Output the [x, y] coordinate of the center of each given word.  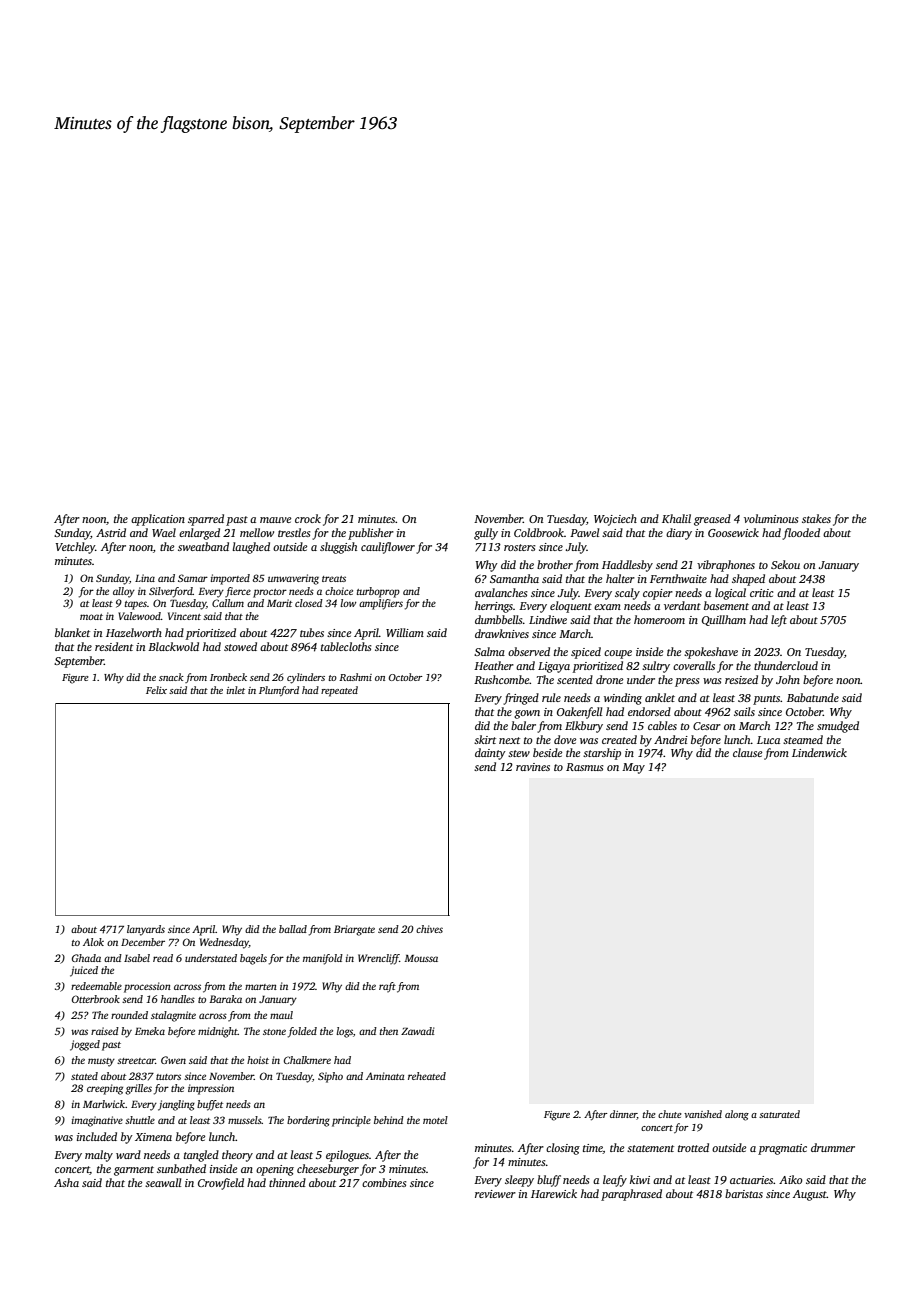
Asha [66, 1182]
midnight [218, 1032]
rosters [519, 547]
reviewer [495, 1194]
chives [429, 929]
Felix [156, 690]
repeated [339, 691]
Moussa [421, 958]
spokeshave [711, 653]
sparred [206, 520]
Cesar [707, 726]
